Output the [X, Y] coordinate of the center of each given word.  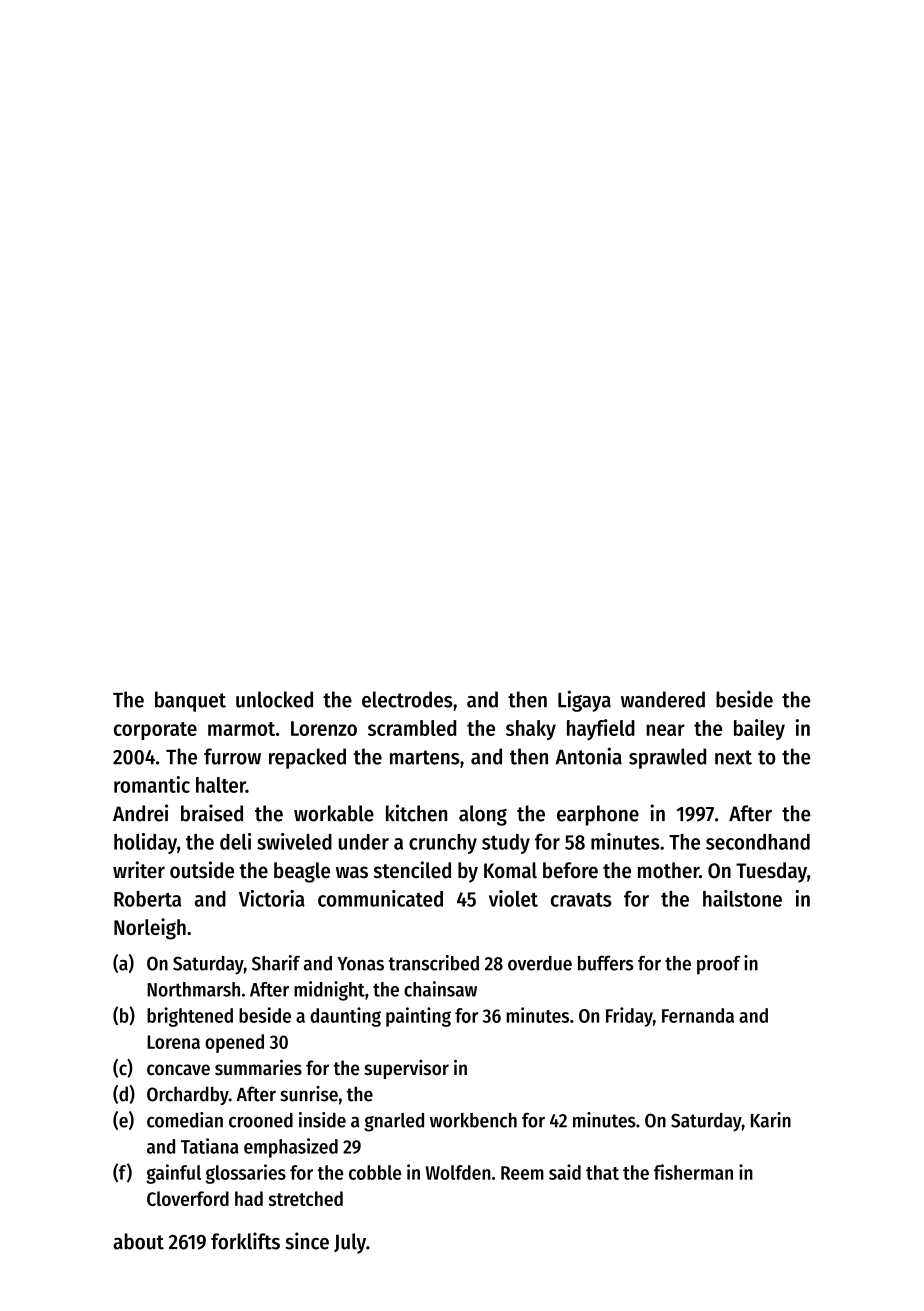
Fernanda [698, 1015]
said [565, 1172]
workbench [473, 1120]
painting [418, 1017]
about [138, 1241]
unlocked [274, 699]
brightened [190, 1017]
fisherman [693, 1172]
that [602, 1172]
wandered [663, 699]
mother [668, 870]
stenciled [412, 870]
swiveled [294, 841]
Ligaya [584, 701]
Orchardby [188, 1095]
